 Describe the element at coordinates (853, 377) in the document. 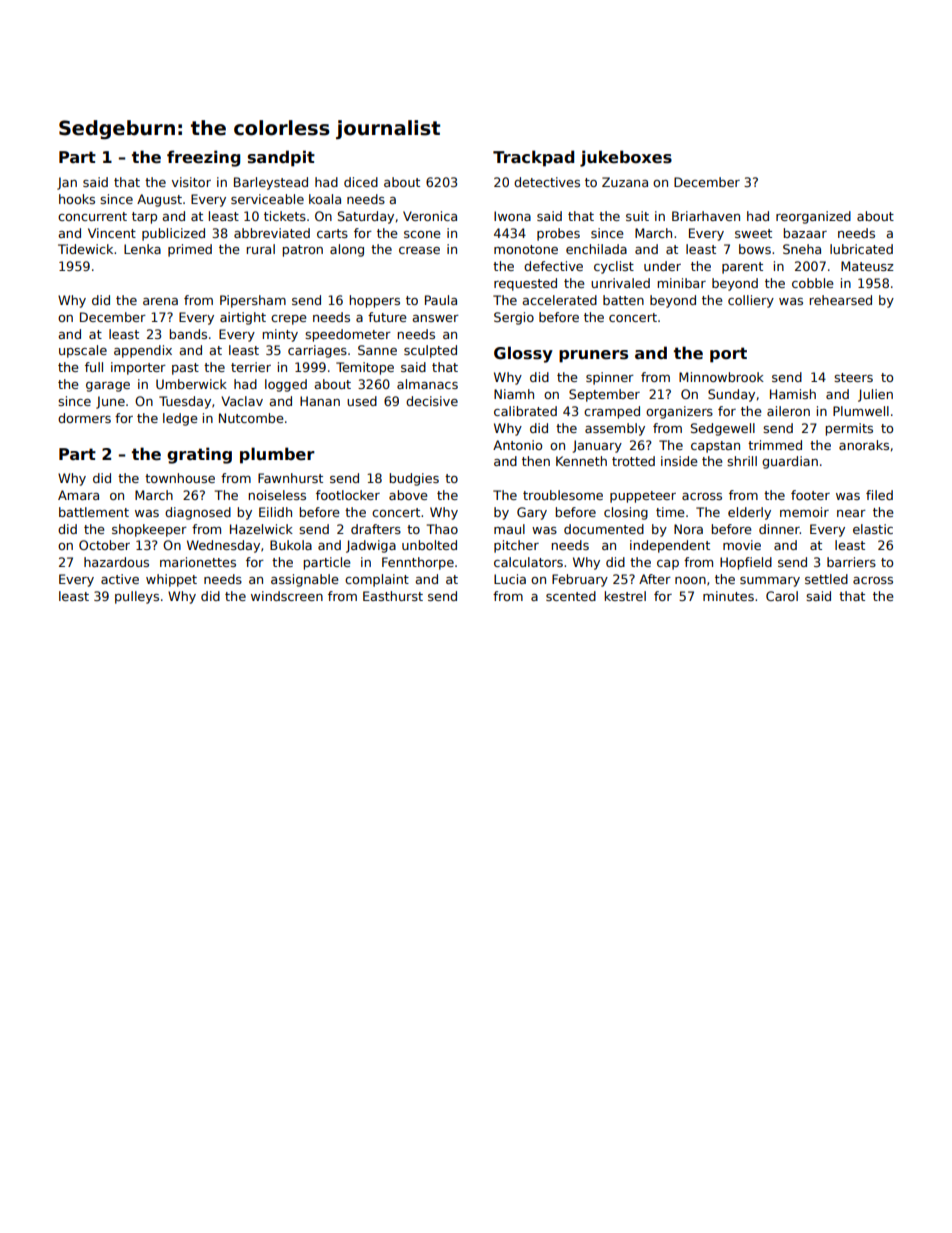

I see `steers` at that location.
